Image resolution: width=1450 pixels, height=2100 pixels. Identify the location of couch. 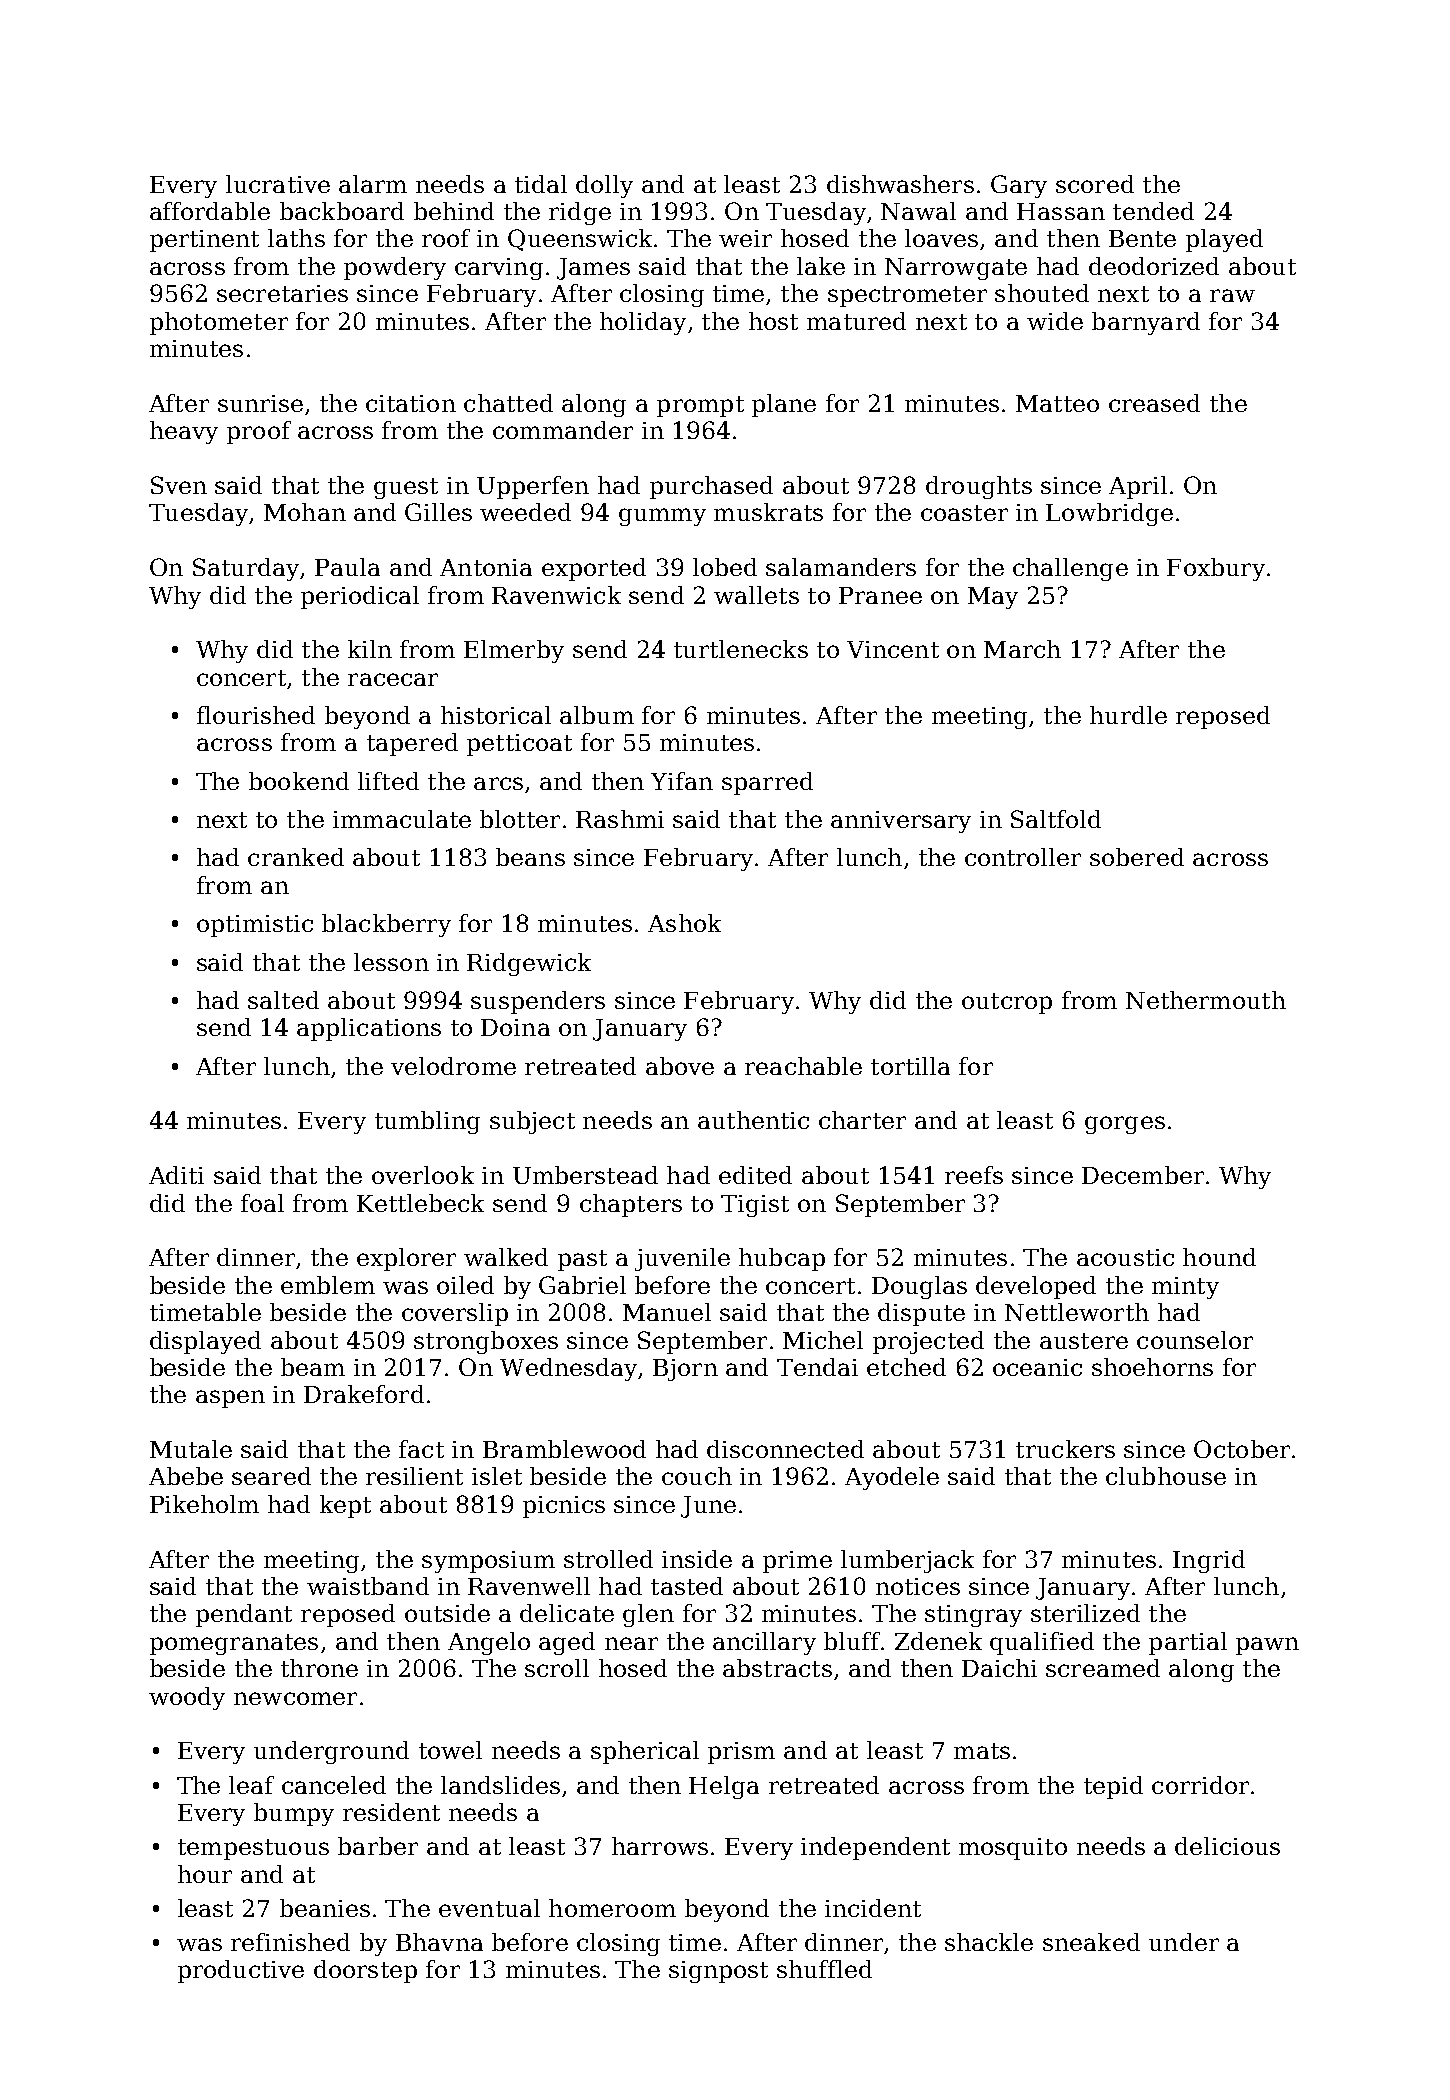
(697, 1476).
